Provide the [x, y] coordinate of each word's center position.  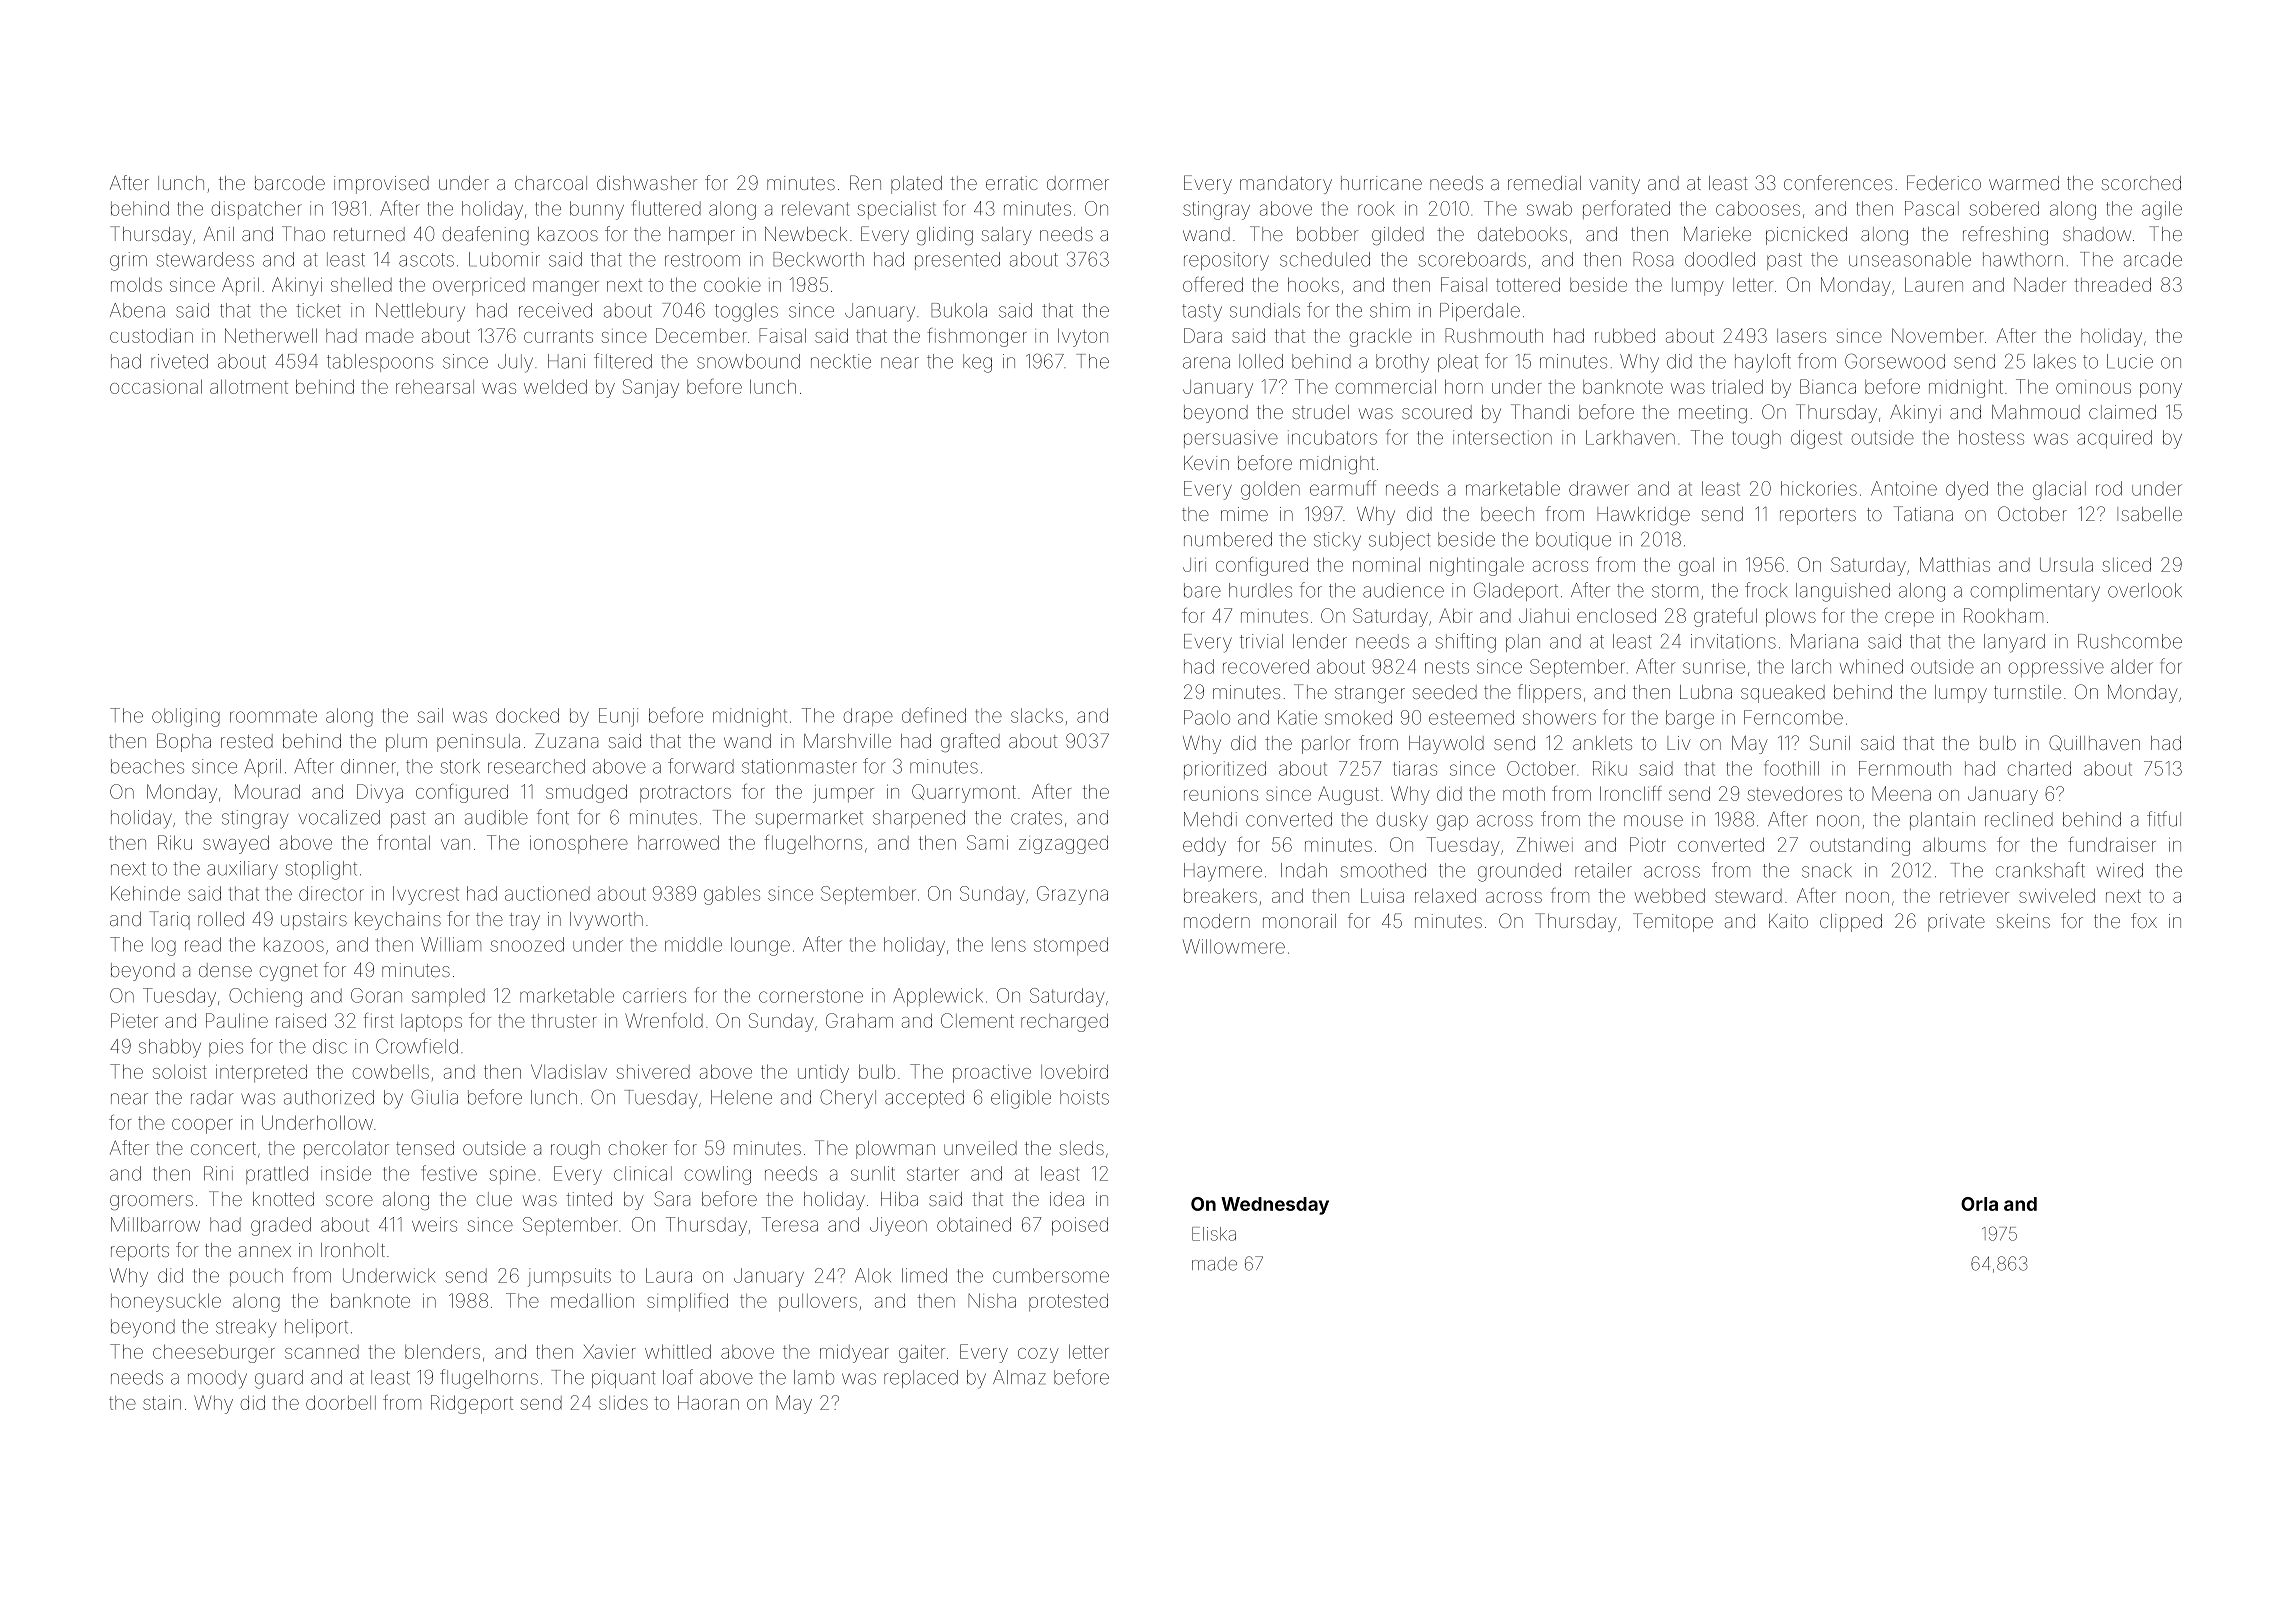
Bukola [959, 310]
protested [1068, 1303]
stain [162, 1402]
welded [555, 386]
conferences [1838, 182]
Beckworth [818, 259]
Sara [672, 1198]
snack [1827, 870]
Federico [1944, 182]
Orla [1979, 1204]
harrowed [678, 842]
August [1348, 795]
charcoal [551, 183]
